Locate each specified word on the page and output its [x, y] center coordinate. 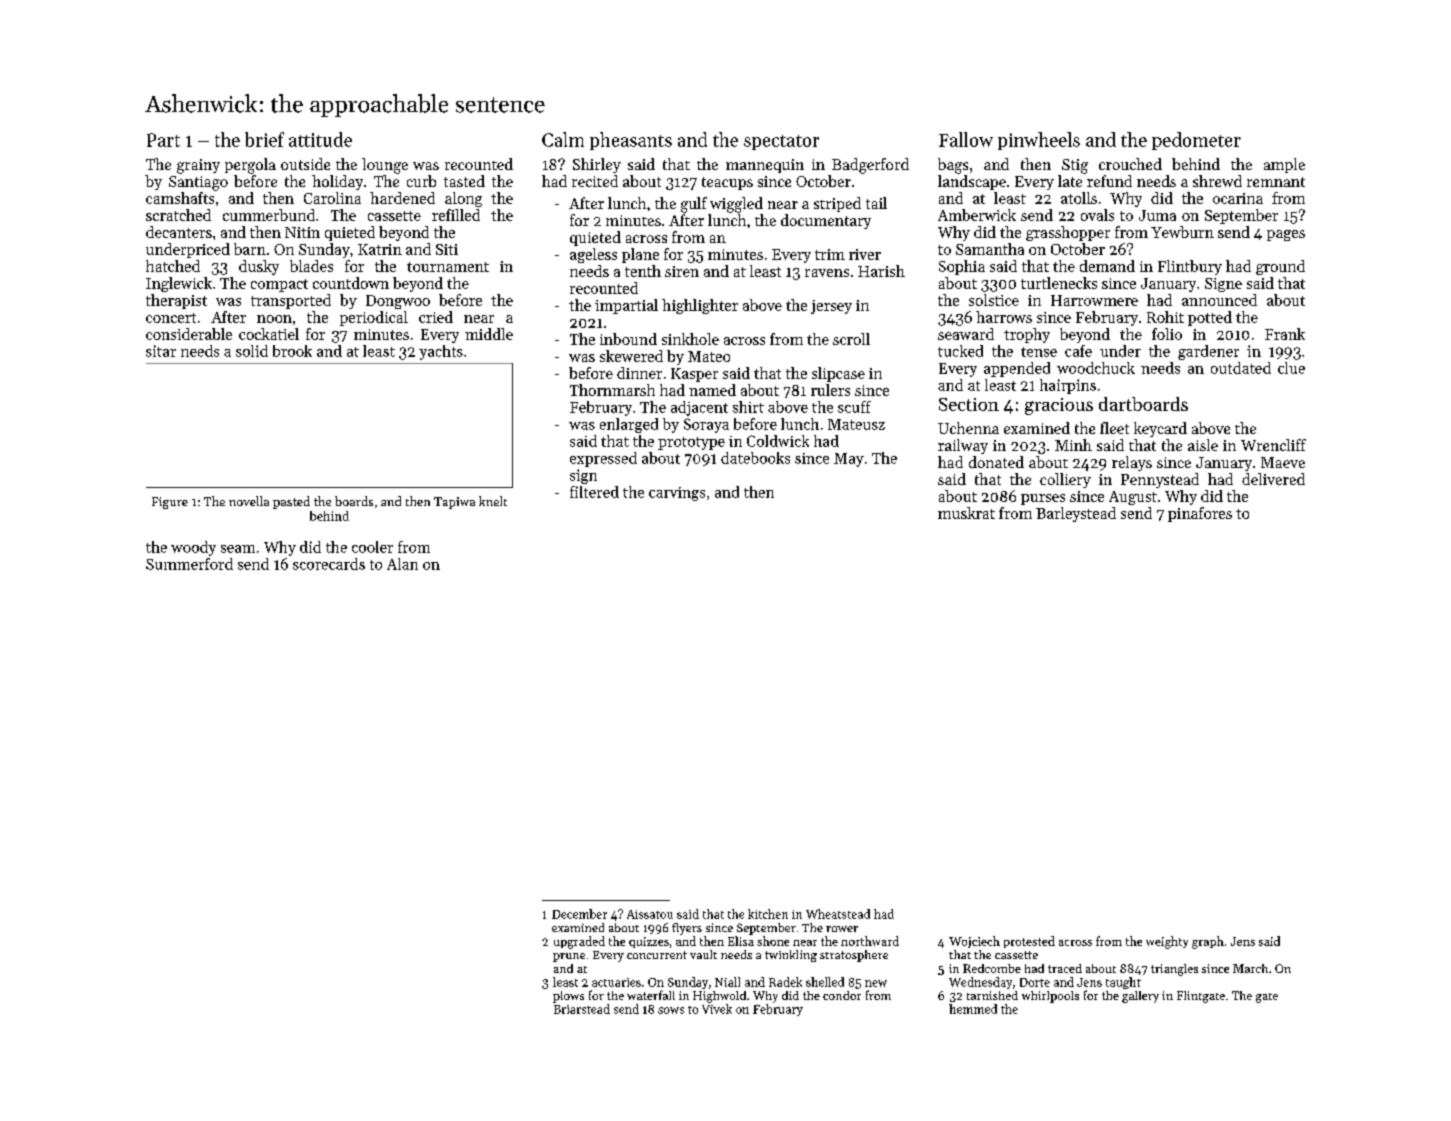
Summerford [189, 564]
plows [568, 997]
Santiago [198, 183]
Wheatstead [838, 914]
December [579, 914]
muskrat [966, 513]
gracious [1059, 406]
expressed [603, 459]
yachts [441, 352]
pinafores [1200, 514]
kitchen [768, 914]
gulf [694, 205]
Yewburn [1182, 232]
